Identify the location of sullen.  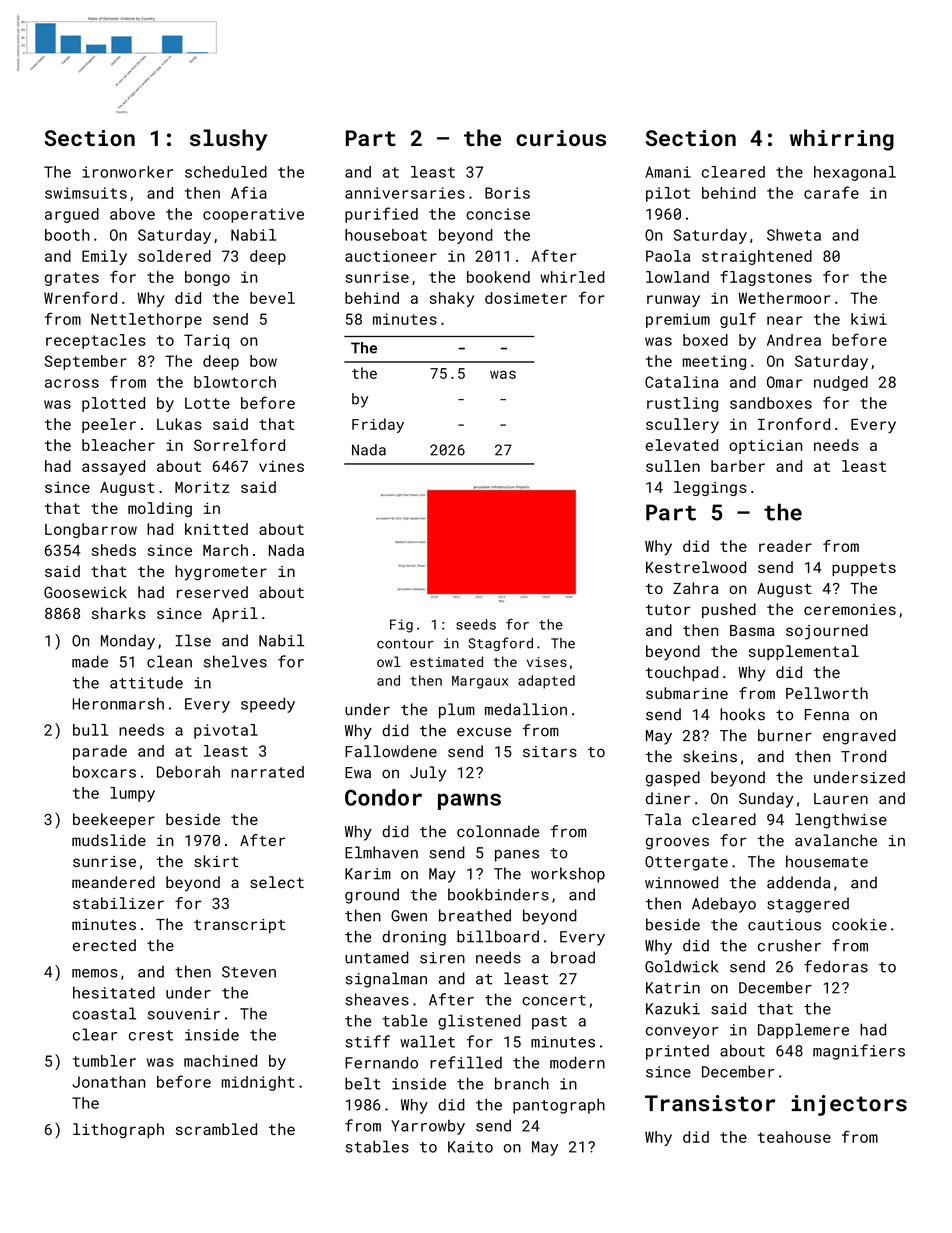
(673, 466).
